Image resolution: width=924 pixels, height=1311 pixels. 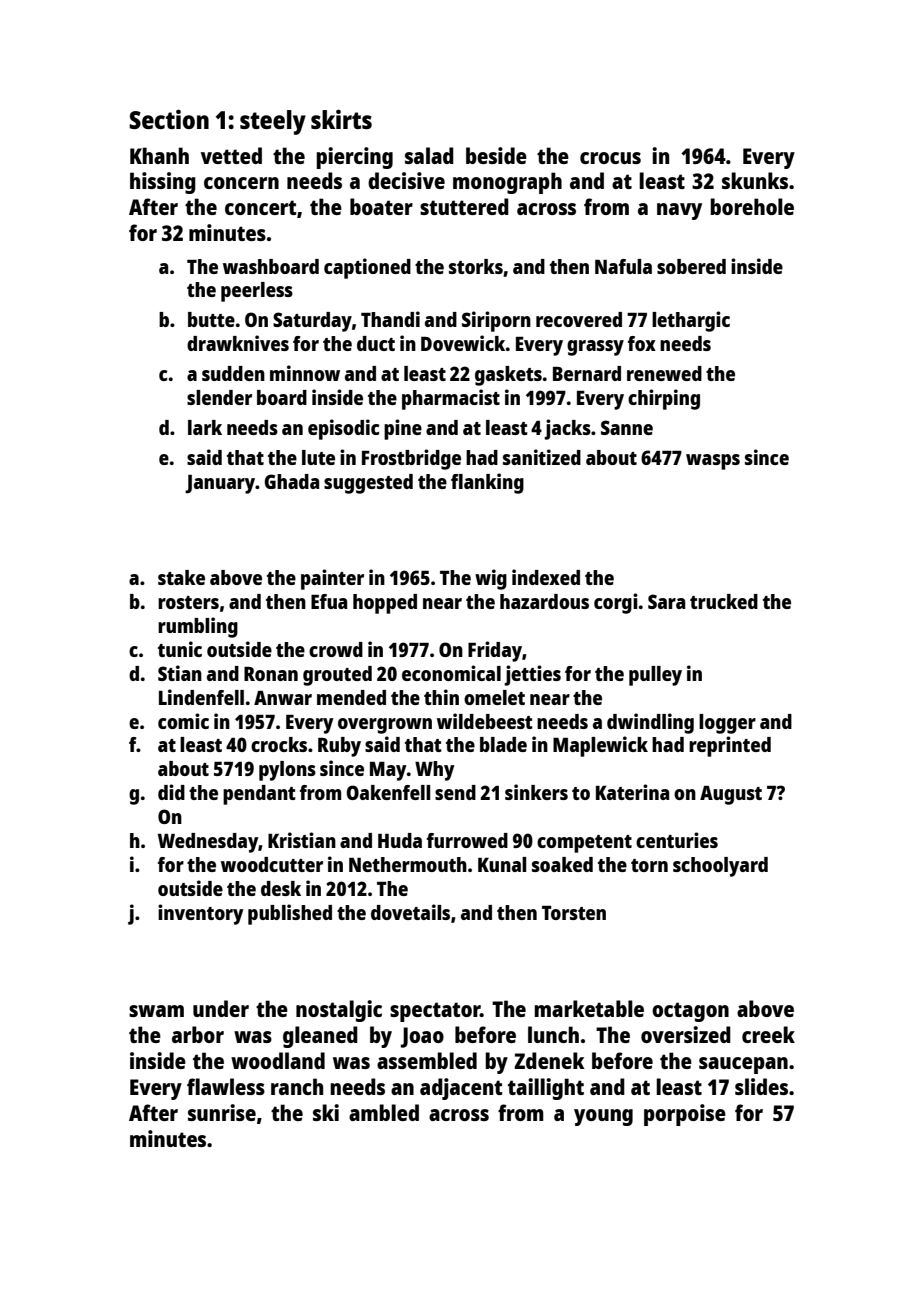 What do you see at coordinates (222, 1112) in the document?
I see `sunrise` at bounding box center [222, 1112].
